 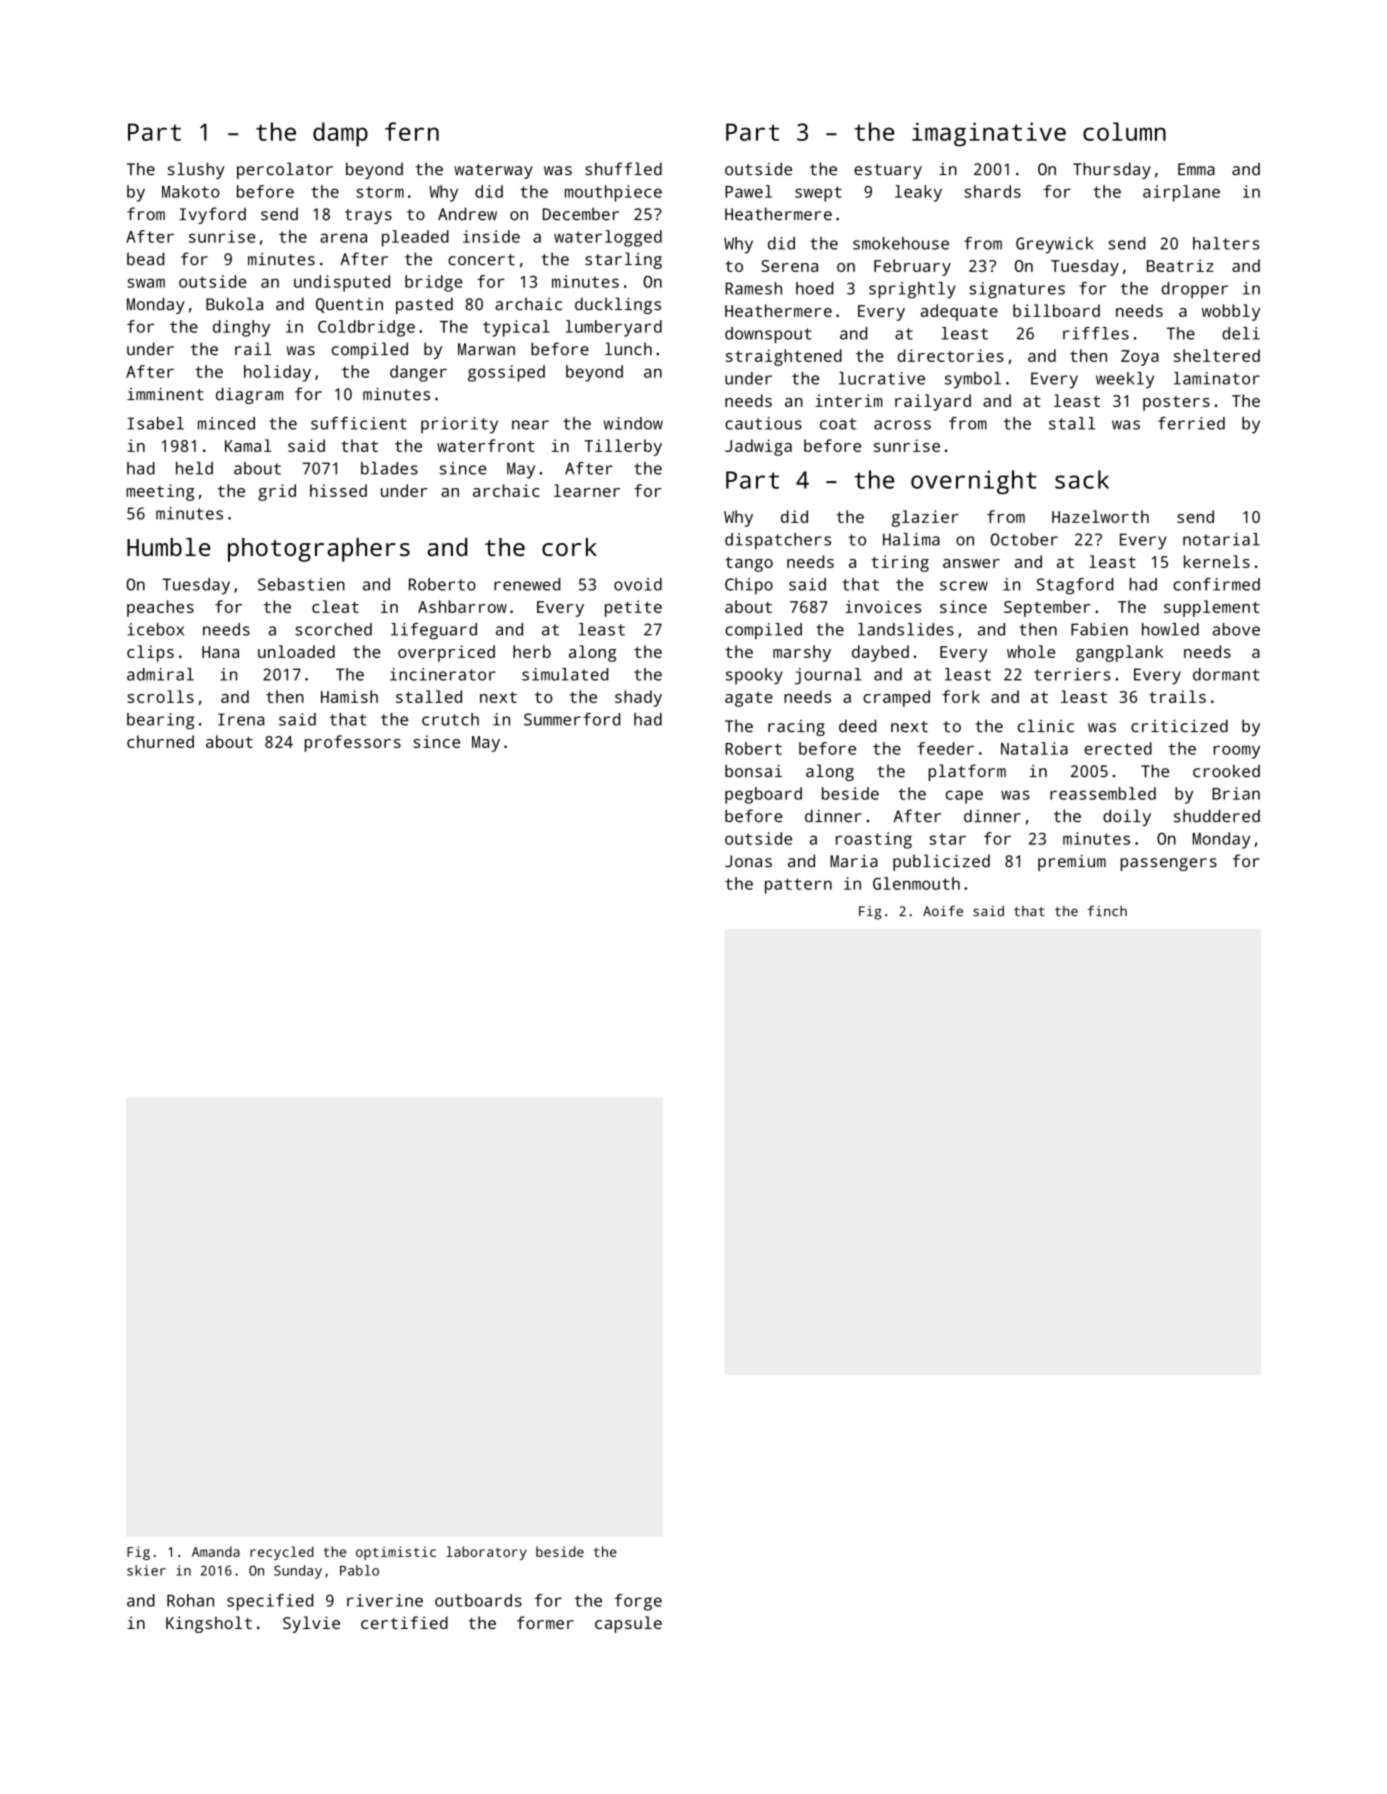 I want to click on Kingsholt, so click(x=209, y=1624).
